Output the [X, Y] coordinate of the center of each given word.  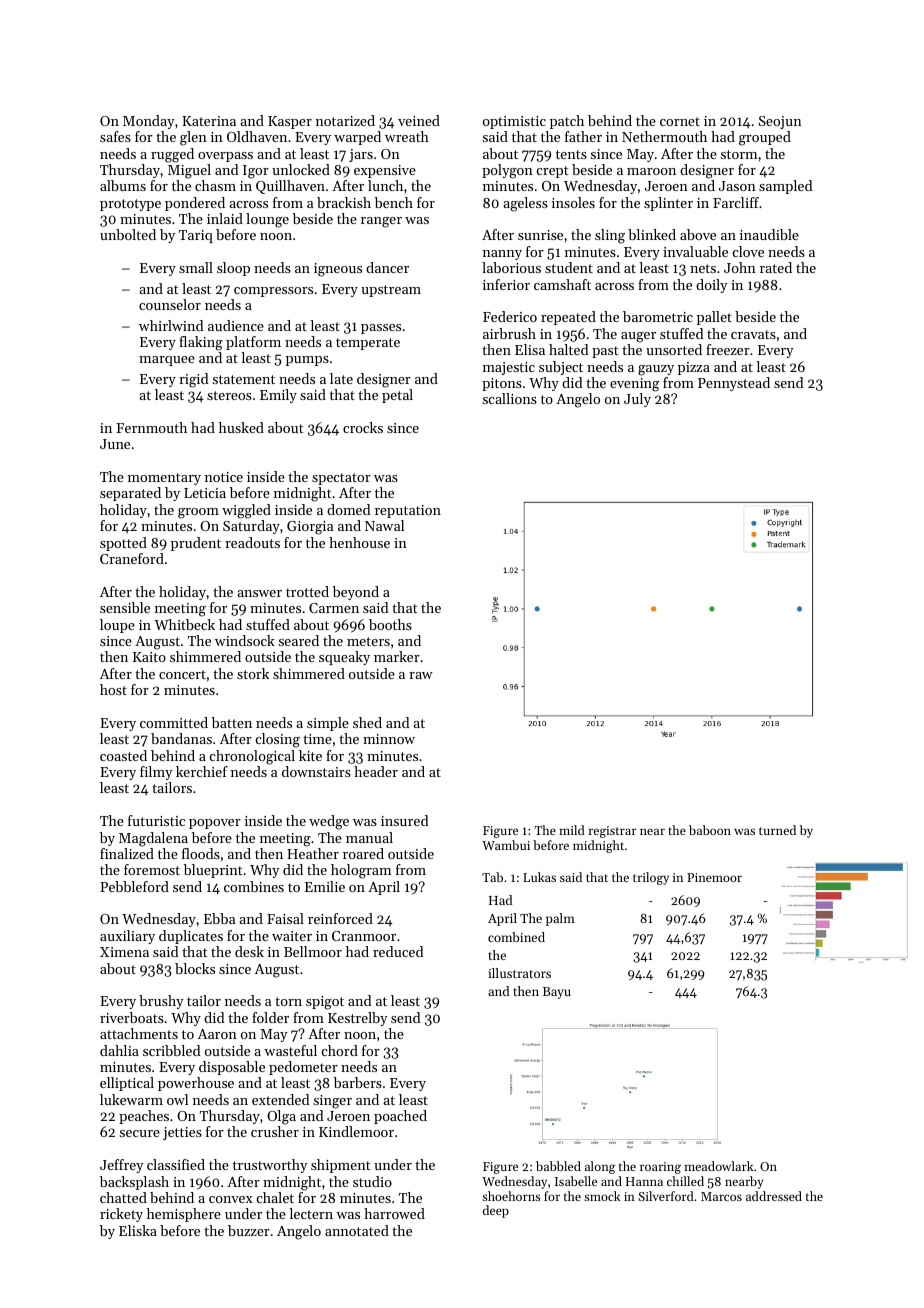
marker [397, 656]
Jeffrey [122, 1166]
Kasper [290, 122]
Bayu [557, 993]
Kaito [149, 657]
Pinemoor [714, 877]
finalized [127, 853]
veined [419, 120]
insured [405, 820]
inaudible [769, 234]
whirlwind [171, 325]
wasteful [290, 1050]
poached [400, 1117]
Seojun [780, 122]
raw [421, 675]
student [569, 267]
